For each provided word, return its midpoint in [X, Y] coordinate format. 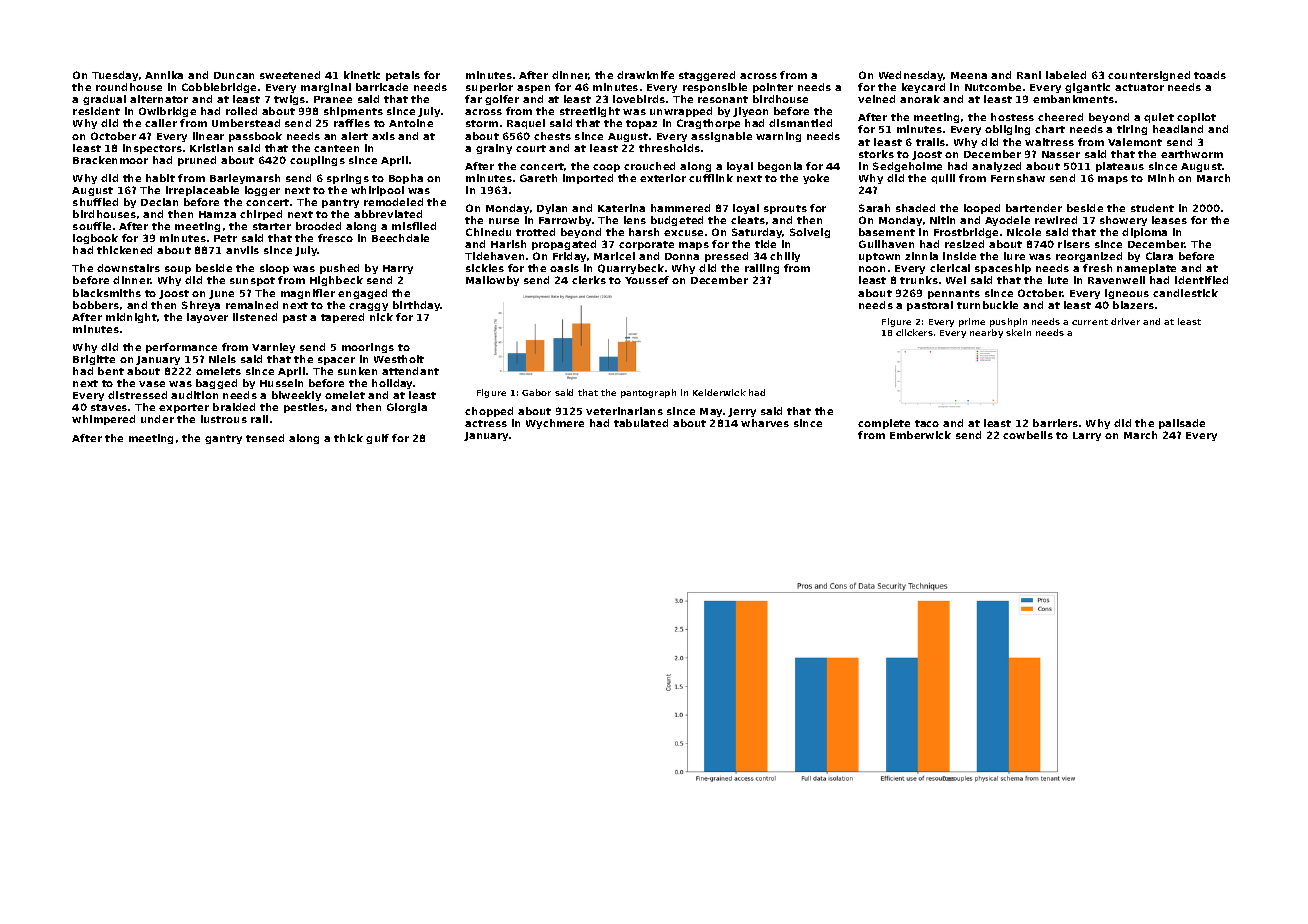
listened [255, 317]
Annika [164, 75]
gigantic [1087, 88]
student [1152, 208]
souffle [92, 226]
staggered [707, 76]
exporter [184, 408]
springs [348, 179]
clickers [914, 332]
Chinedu [488, 232]
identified [1201, 280]
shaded [915, 208]
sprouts [785, 209]
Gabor [536, 392]
